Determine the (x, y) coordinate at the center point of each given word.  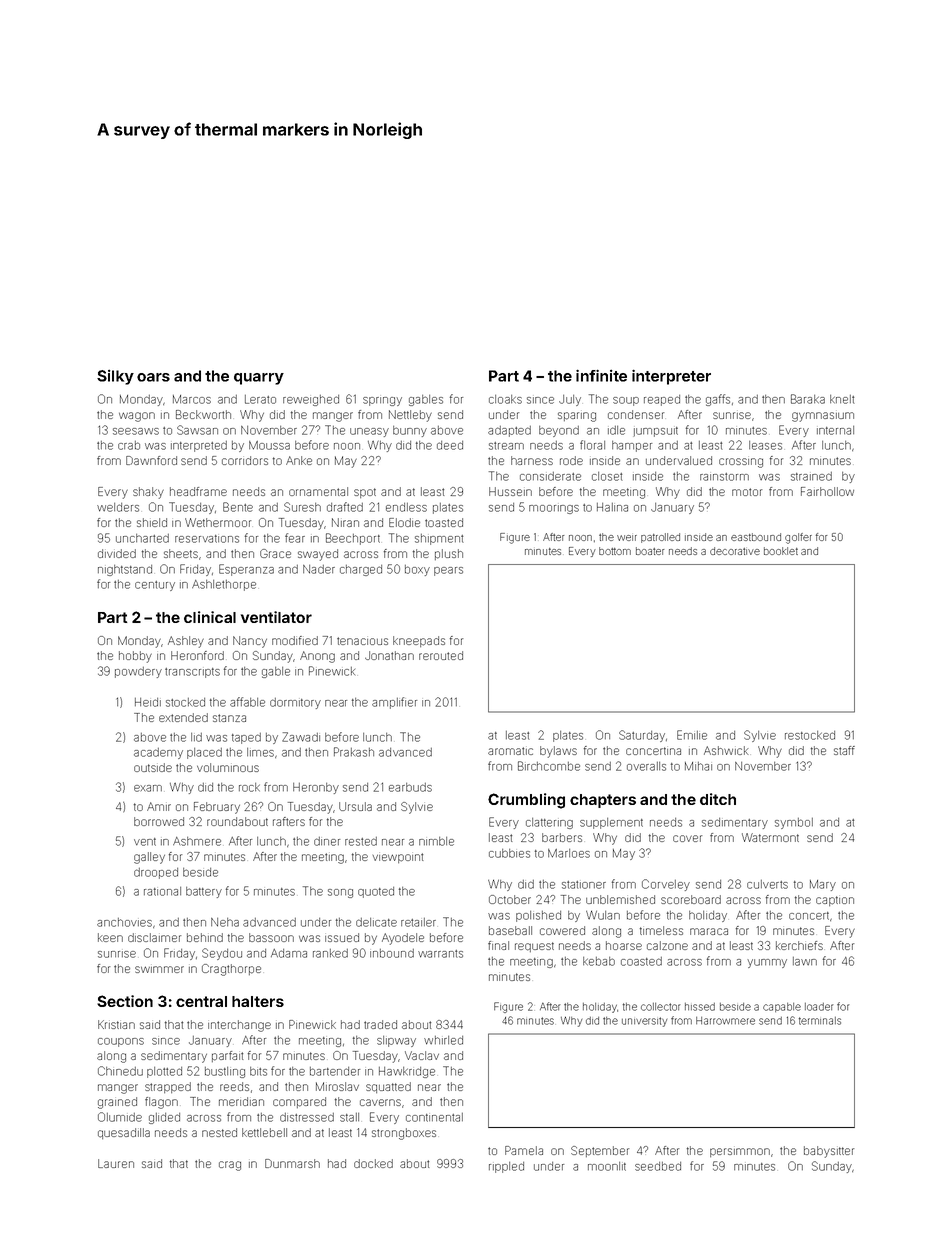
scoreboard (691, 899)
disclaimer (154, 937)
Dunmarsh (292, 1163)
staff (844, 750)
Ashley (186, 642)
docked (373, 1163)
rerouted (441, 655)
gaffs (718, 400)
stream (506, 446)
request (534, 947)
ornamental (318, 491)
